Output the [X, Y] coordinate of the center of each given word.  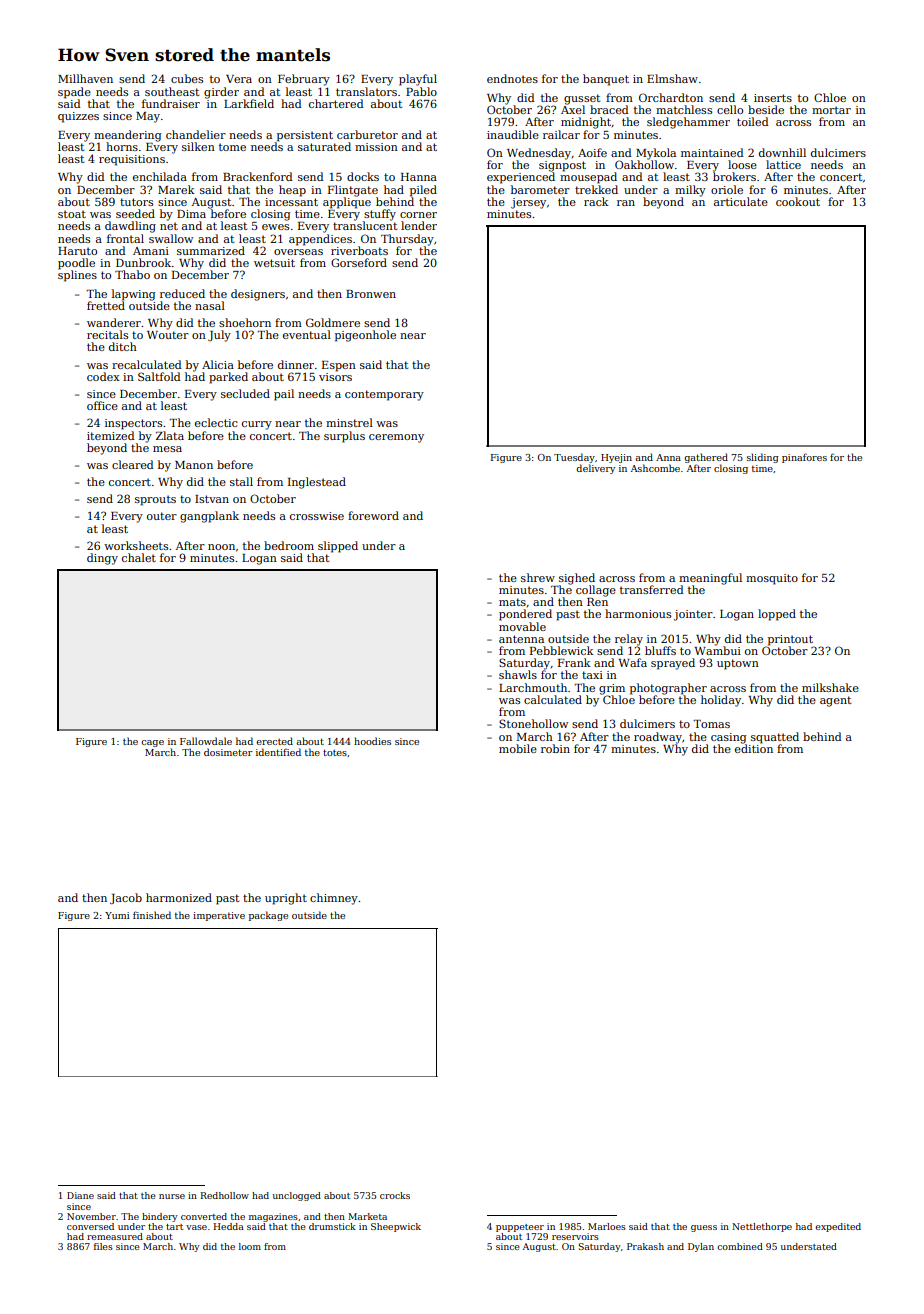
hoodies [372, 741]
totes [335, 752]
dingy [102, 559]
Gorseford [359, 262]
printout [790, 640]
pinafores [804, 458]
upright [286, 899]
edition [754, 748]
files [103, 1246]
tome [232, 147]
